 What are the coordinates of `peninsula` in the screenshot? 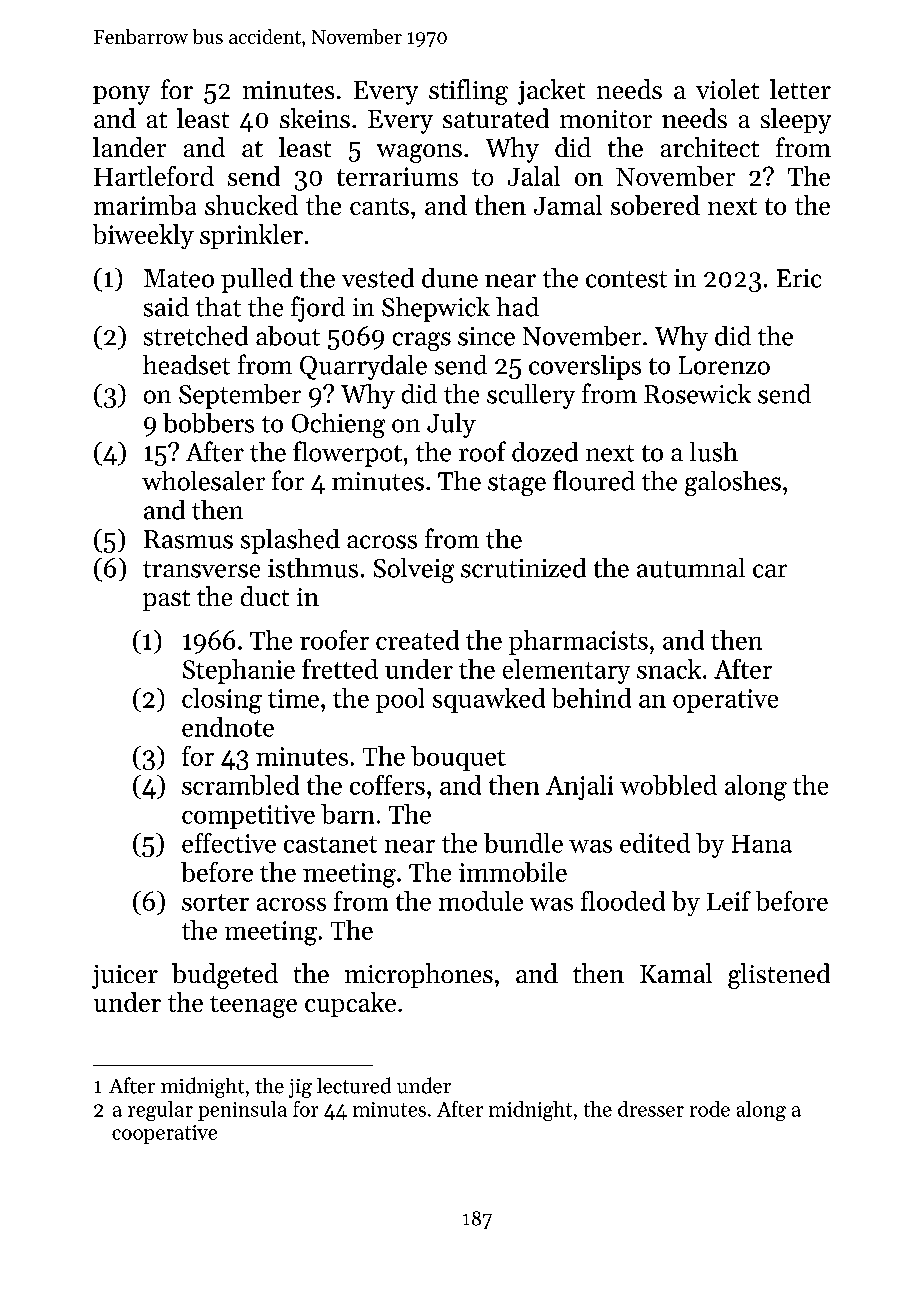 It's located at (242, 1111).
